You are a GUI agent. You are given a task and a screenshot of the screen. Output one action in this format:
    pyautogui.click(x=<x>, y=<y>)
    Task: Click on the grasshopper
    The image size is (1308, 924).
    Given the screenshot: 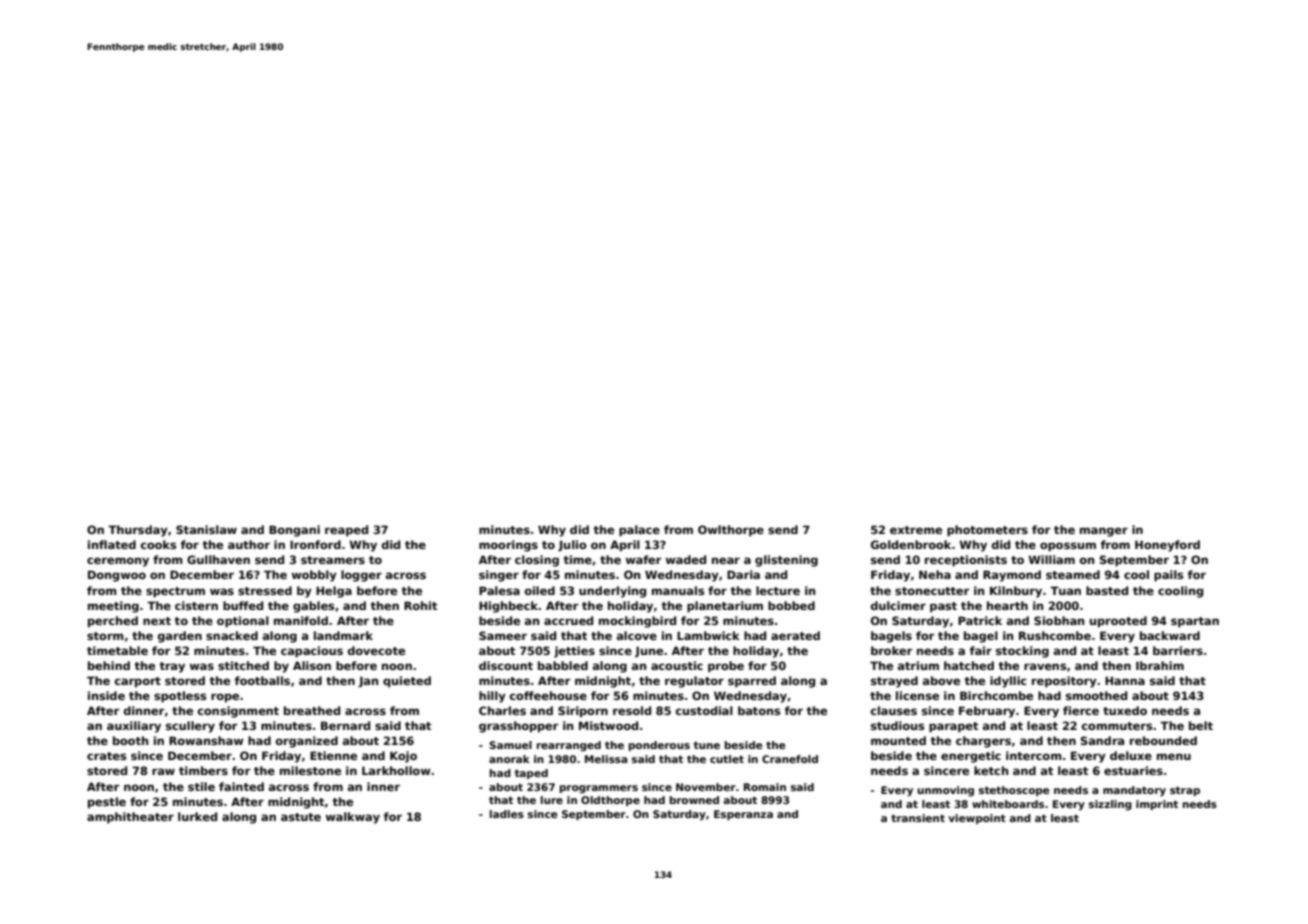 What is the action you would take?
    pyautogui.click(x=519, y=727)
